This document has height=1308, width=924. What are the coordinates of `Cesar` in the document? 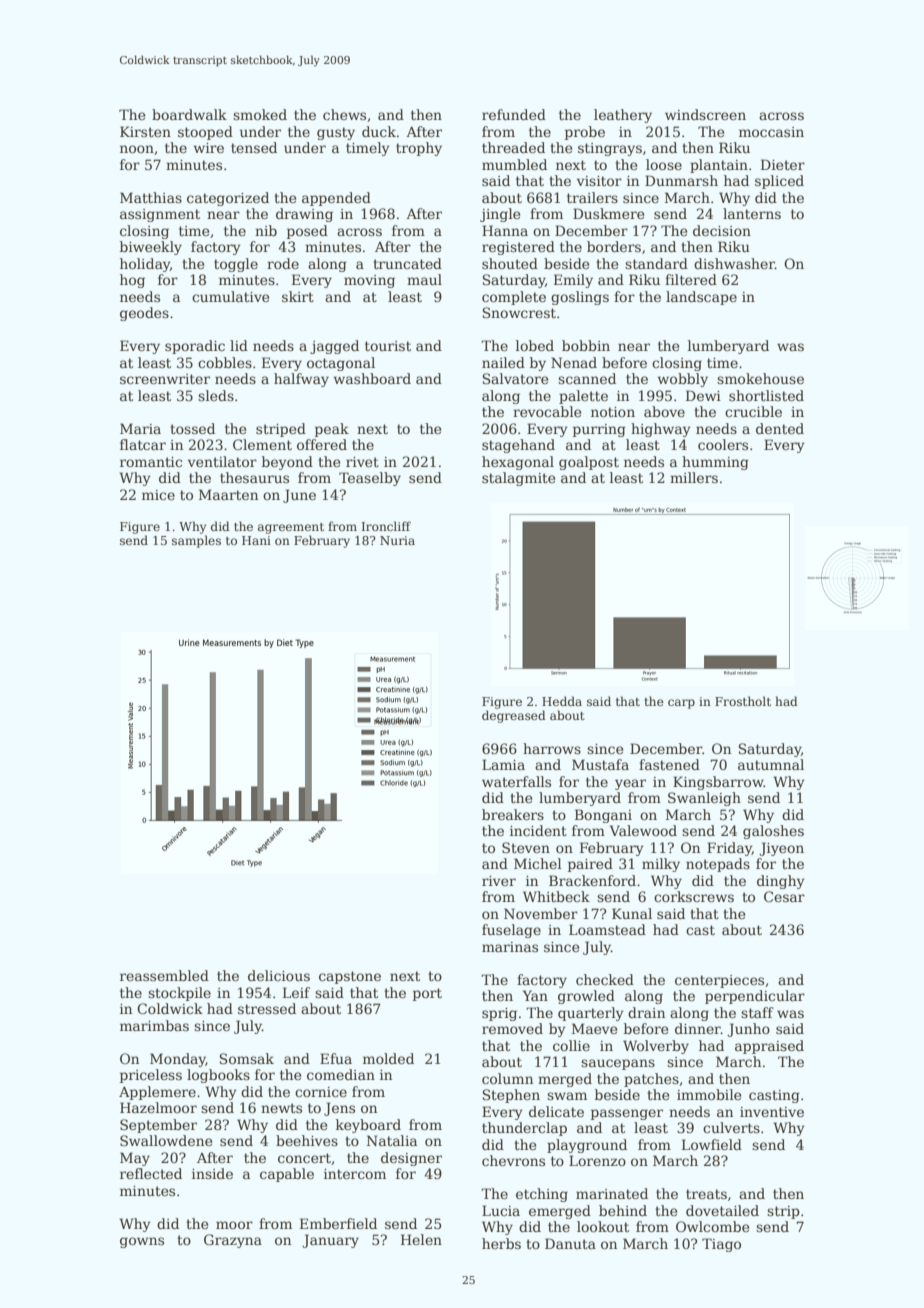 It's located at (784, 896).
